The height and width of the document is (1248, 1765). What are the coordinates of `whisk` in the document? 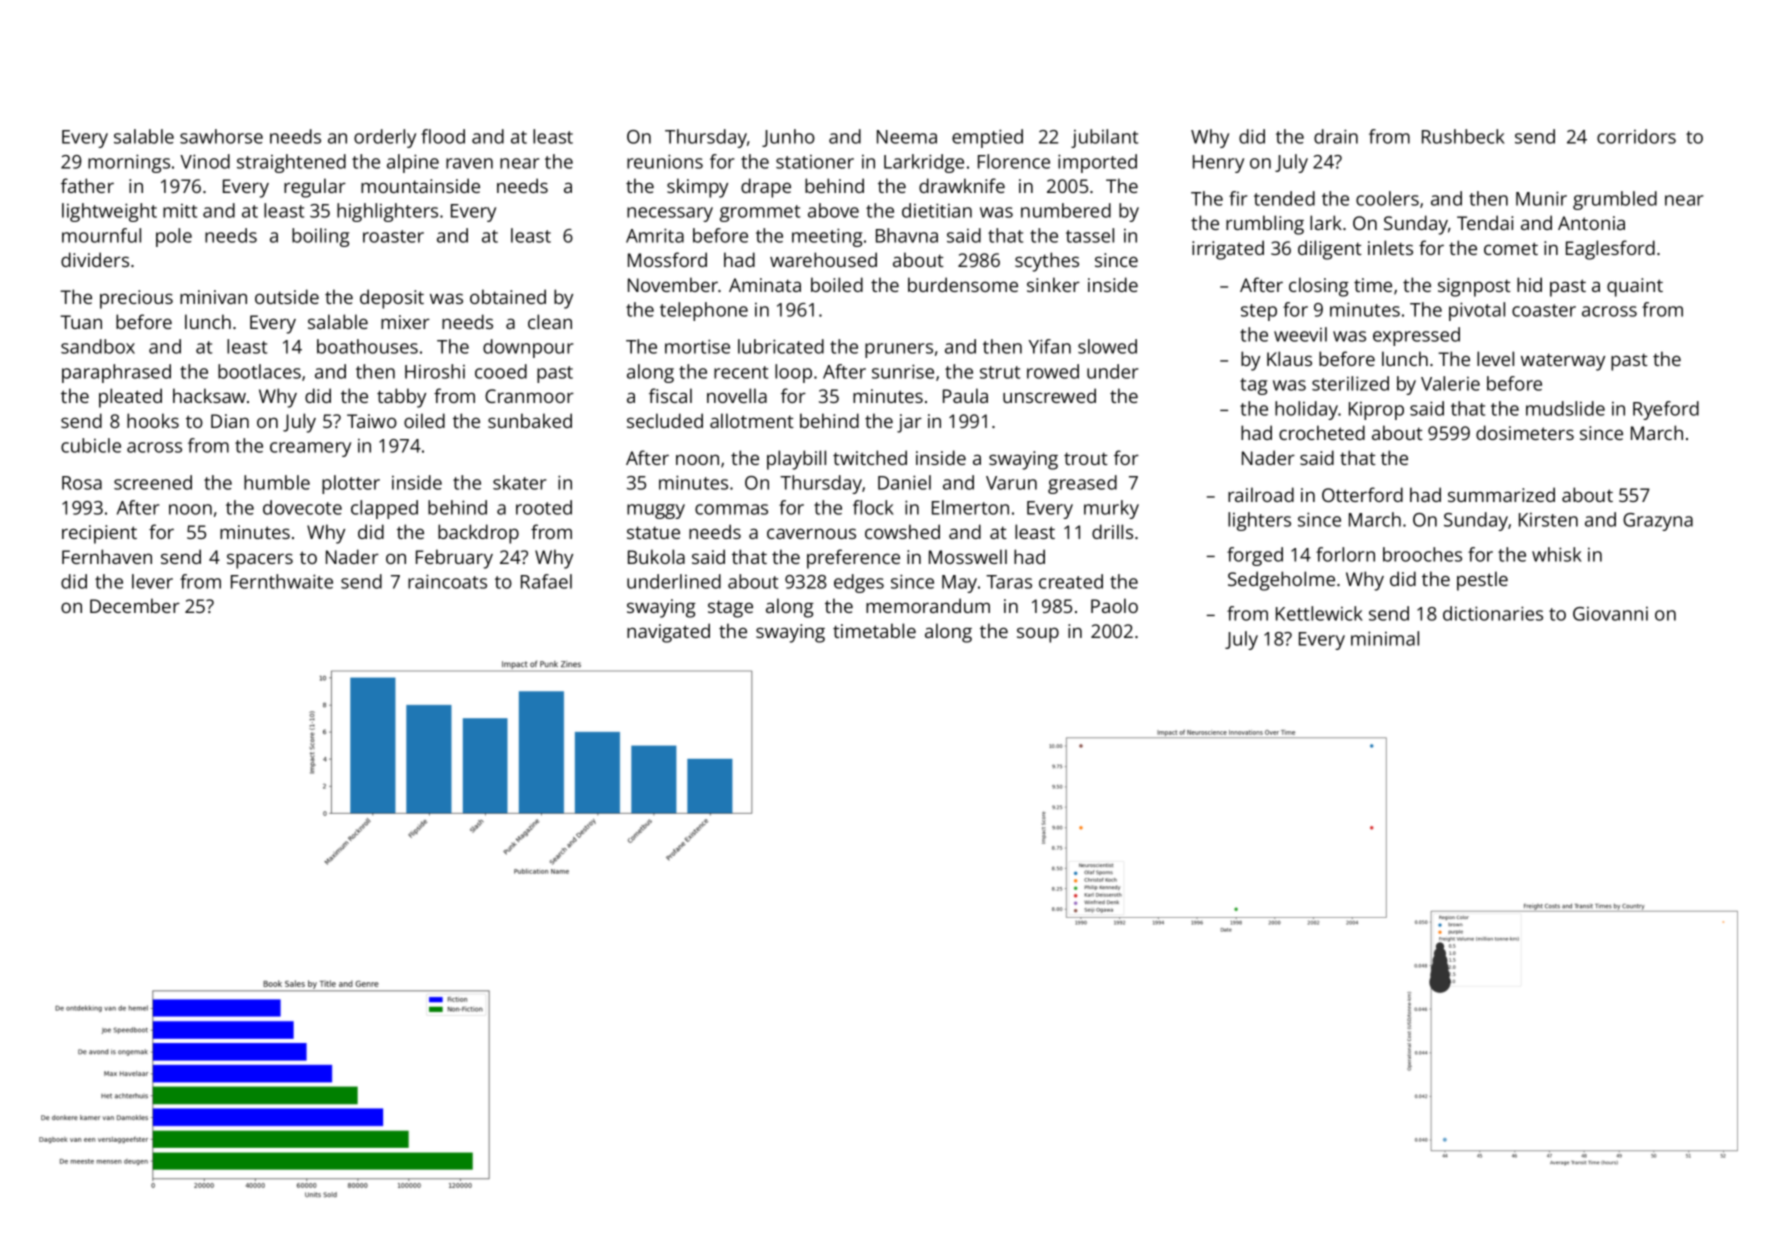 It's located at (1557, 554).
